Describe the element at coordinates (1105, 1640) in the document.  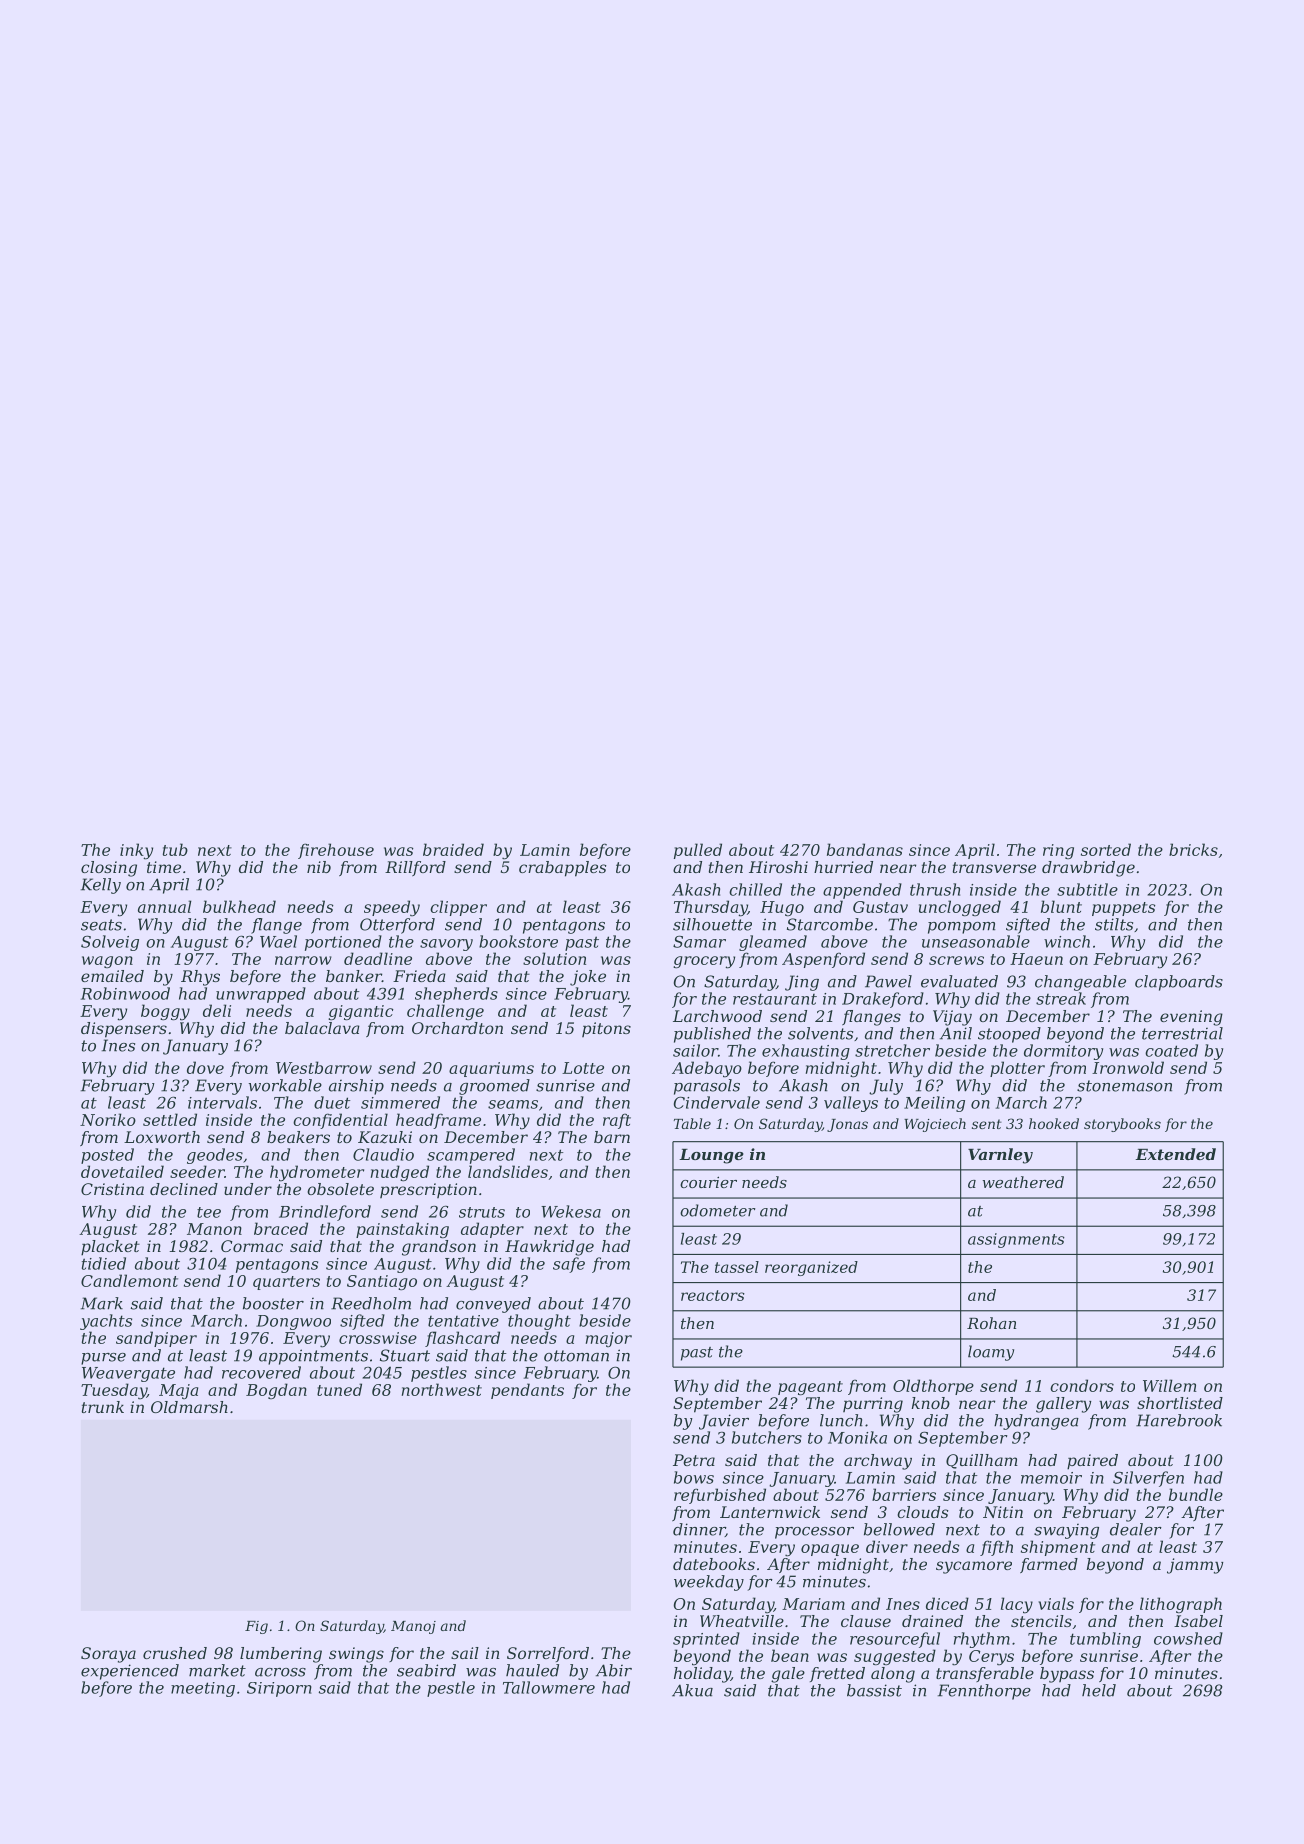
I see `tumbling` at that location.
